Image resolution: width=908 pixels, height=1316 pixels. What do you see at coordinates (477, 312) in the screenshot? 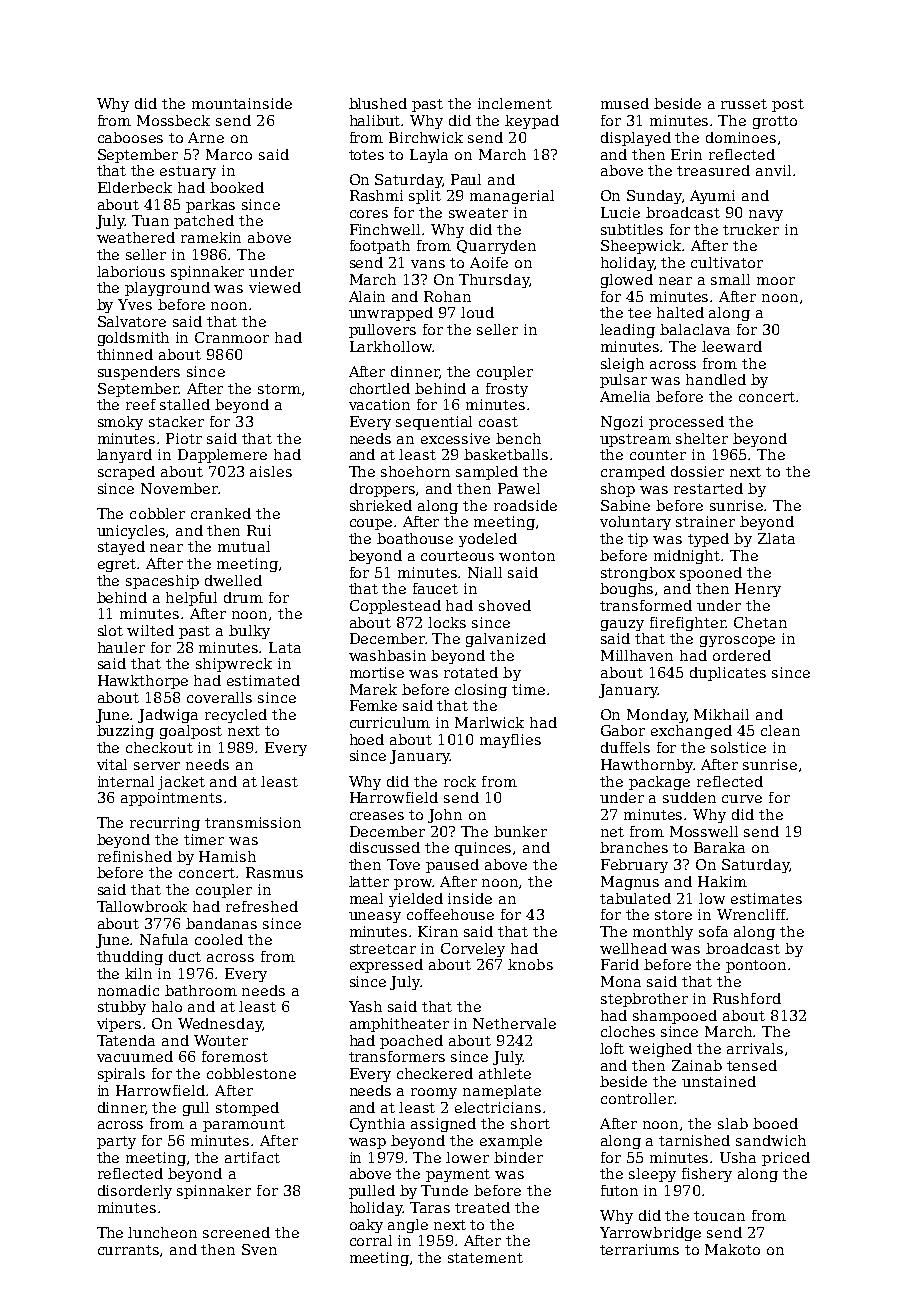
I see `loud` at bounding box center [477, 312].
